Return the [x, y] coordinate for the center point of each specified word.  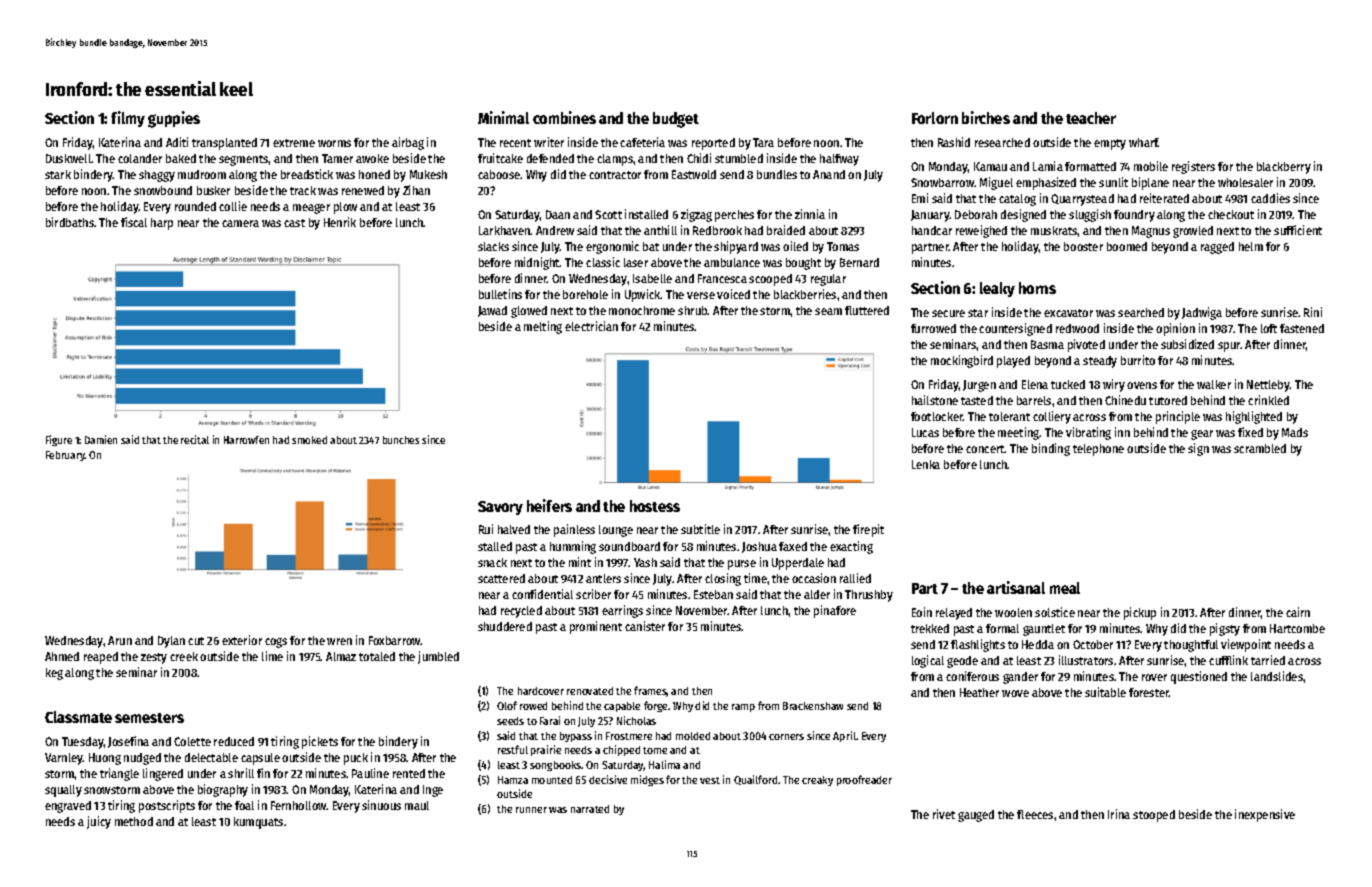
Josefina [128, 742]
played [1013, 362]
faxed [793, 546]
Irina [1119, 814]
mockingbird [962, 361]
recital [195, 439]
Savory [500, 508]
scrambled [1260, 448]
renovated [590, 691]
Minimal [503, 117]
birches [986, 117]
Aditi [177, 142]
